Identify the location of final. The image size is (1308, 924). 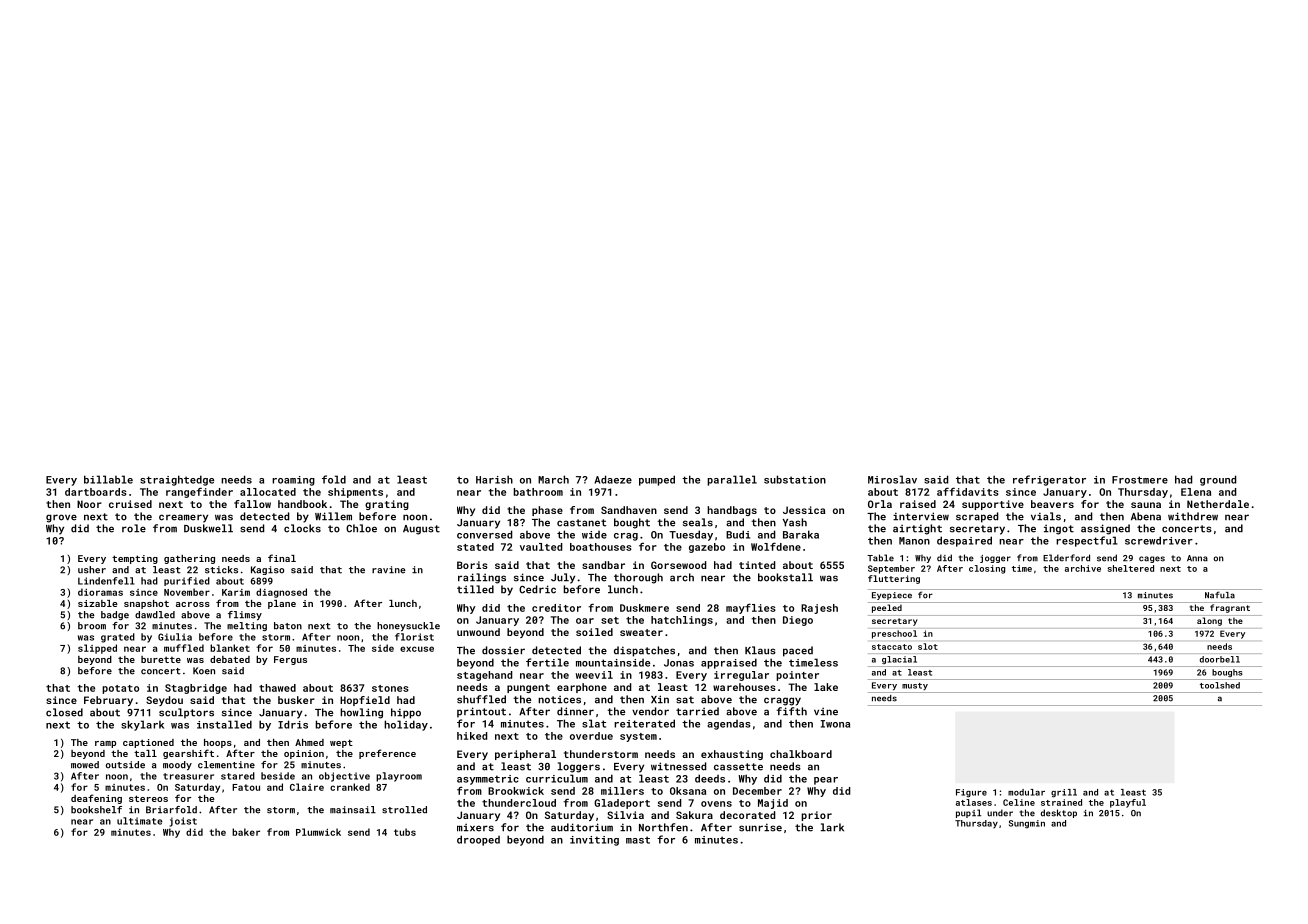
(282, 558).
